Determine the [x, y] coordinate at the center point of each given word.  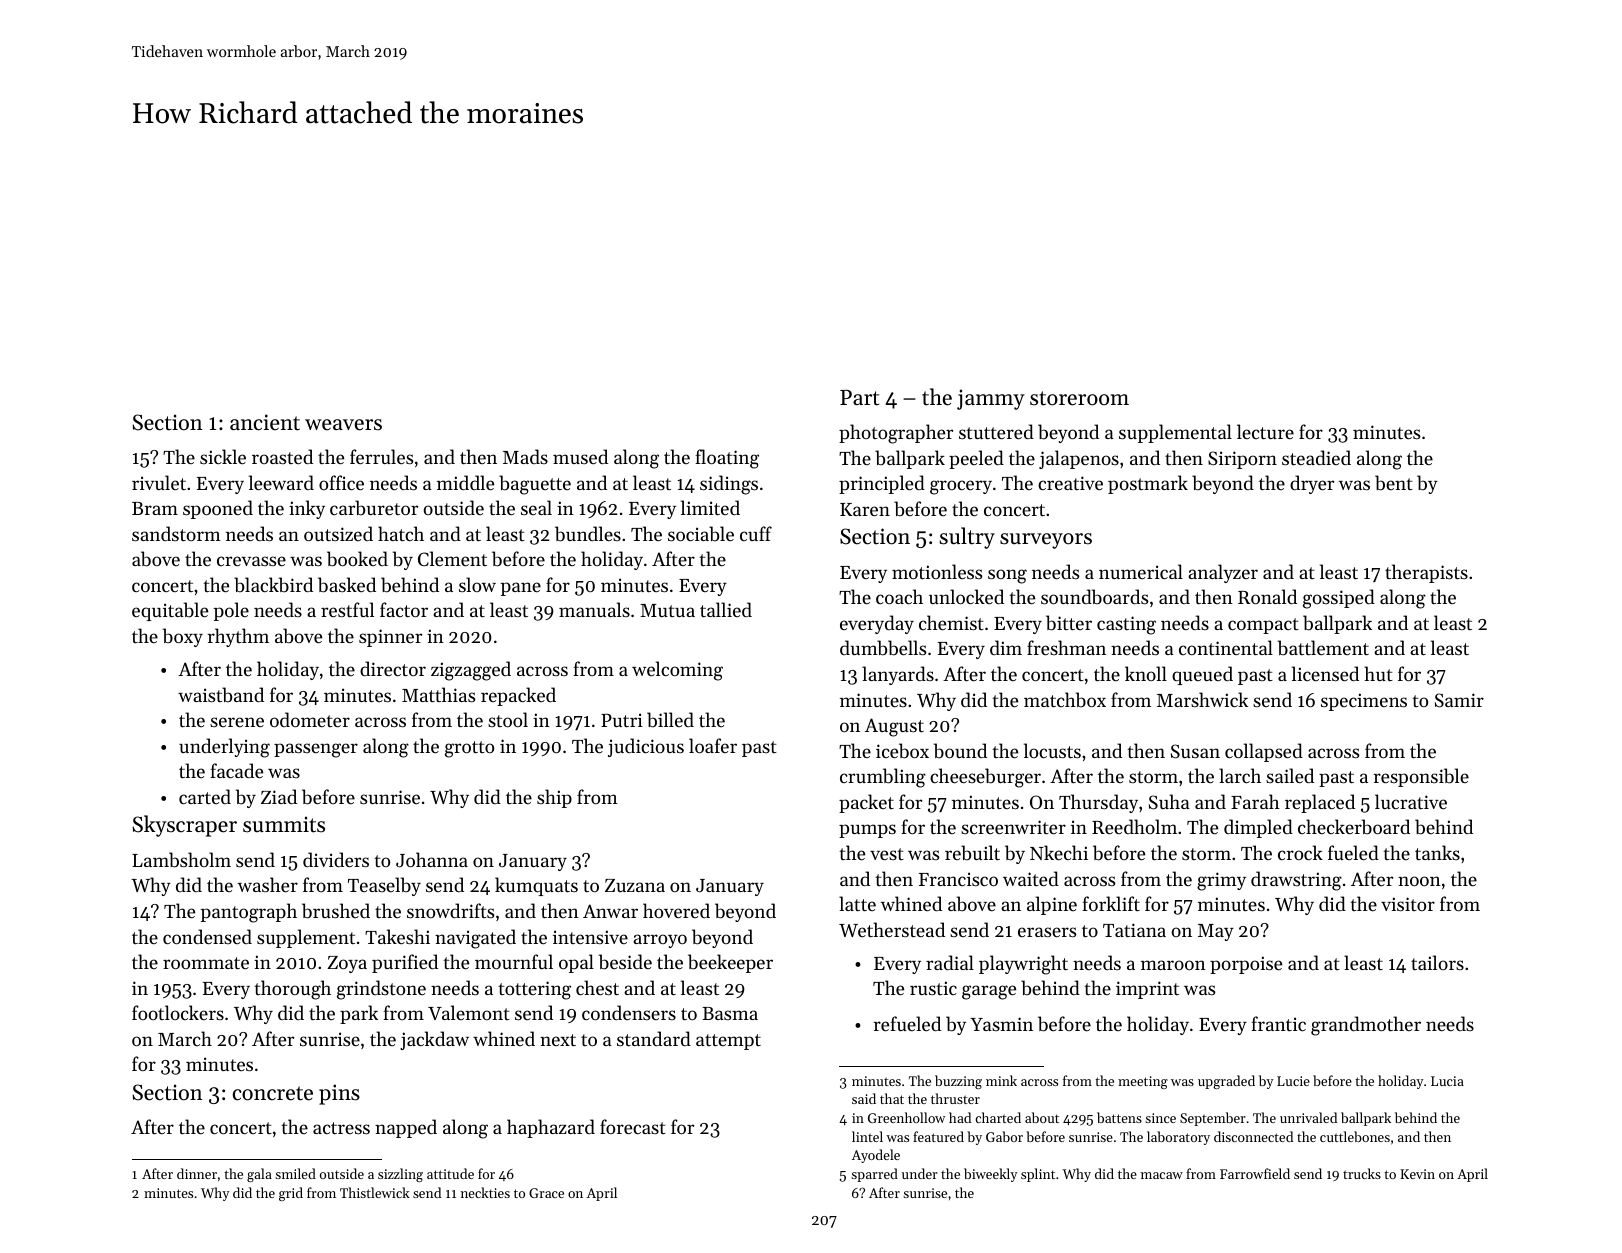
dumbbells [883, 648]
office [341, 482]
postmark [1148, 484]
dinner [197, 1173]
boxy [183, 637]
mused [580, 456]
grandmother [1366, 1026]
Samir [1459, 700]
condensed [207, 936]
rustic [933, 988]
